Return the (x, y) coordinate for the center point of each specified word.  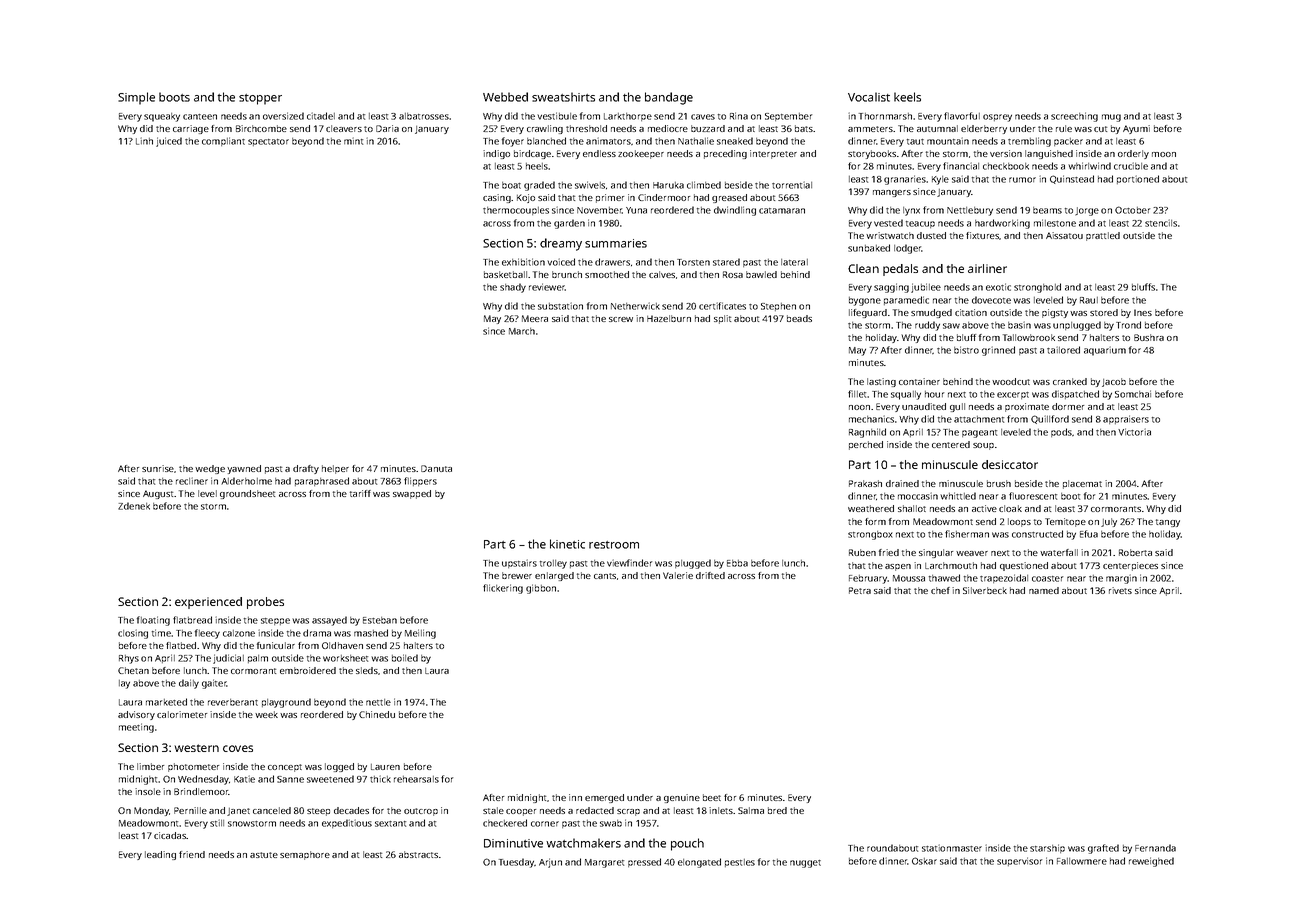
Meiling (420, 634)
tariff (360, 493)
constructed (1037, 534)
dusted (931, 235)
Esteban (380, 620)
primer (610, 198)
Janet (238, 812)
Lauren (385, 767)
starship (1047, 848)
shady (513, 288)
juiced (169, 142)
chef (940, 590)
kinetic (567, 544)
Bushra (1149, 337)
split (722, 319)
